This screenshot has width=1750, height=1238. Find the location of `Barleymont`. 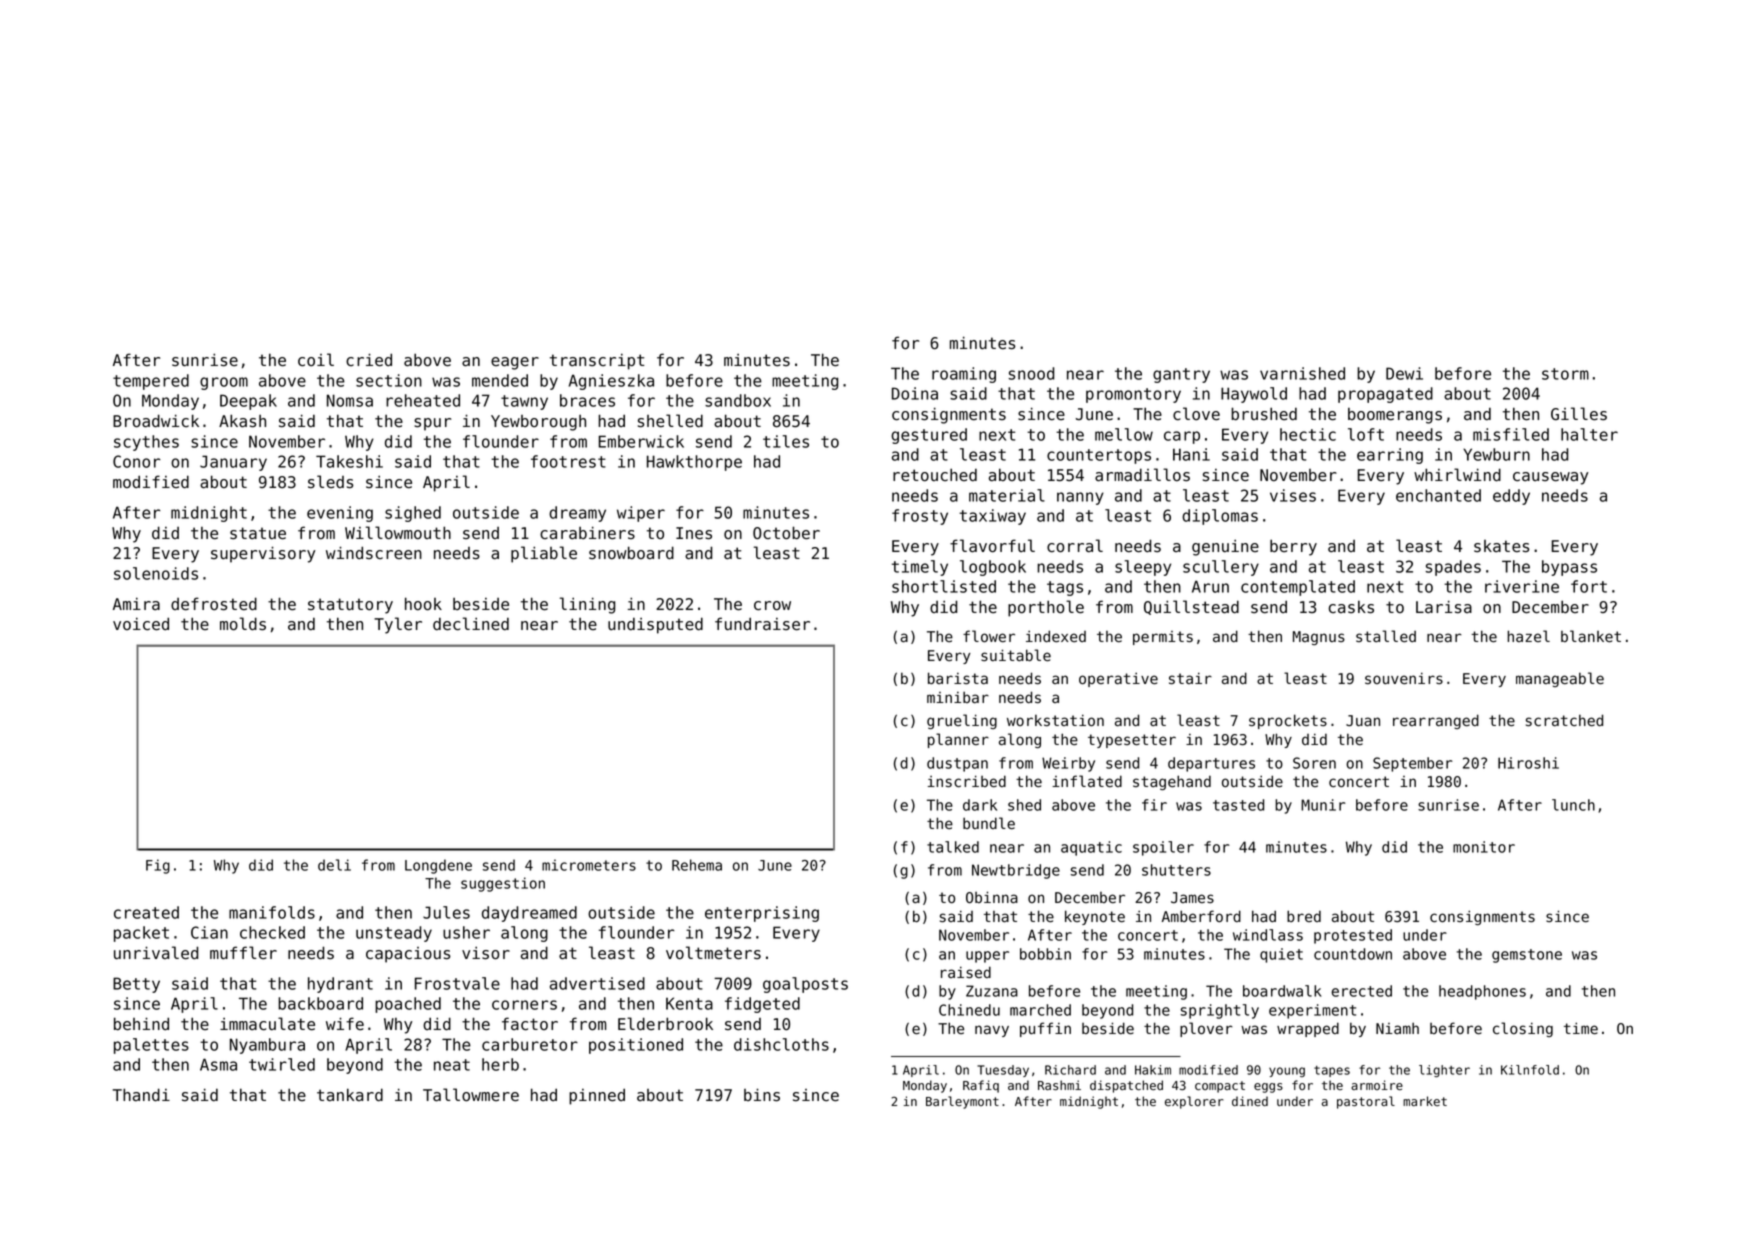

Barleymont is located at coordinates (962, 1102).
